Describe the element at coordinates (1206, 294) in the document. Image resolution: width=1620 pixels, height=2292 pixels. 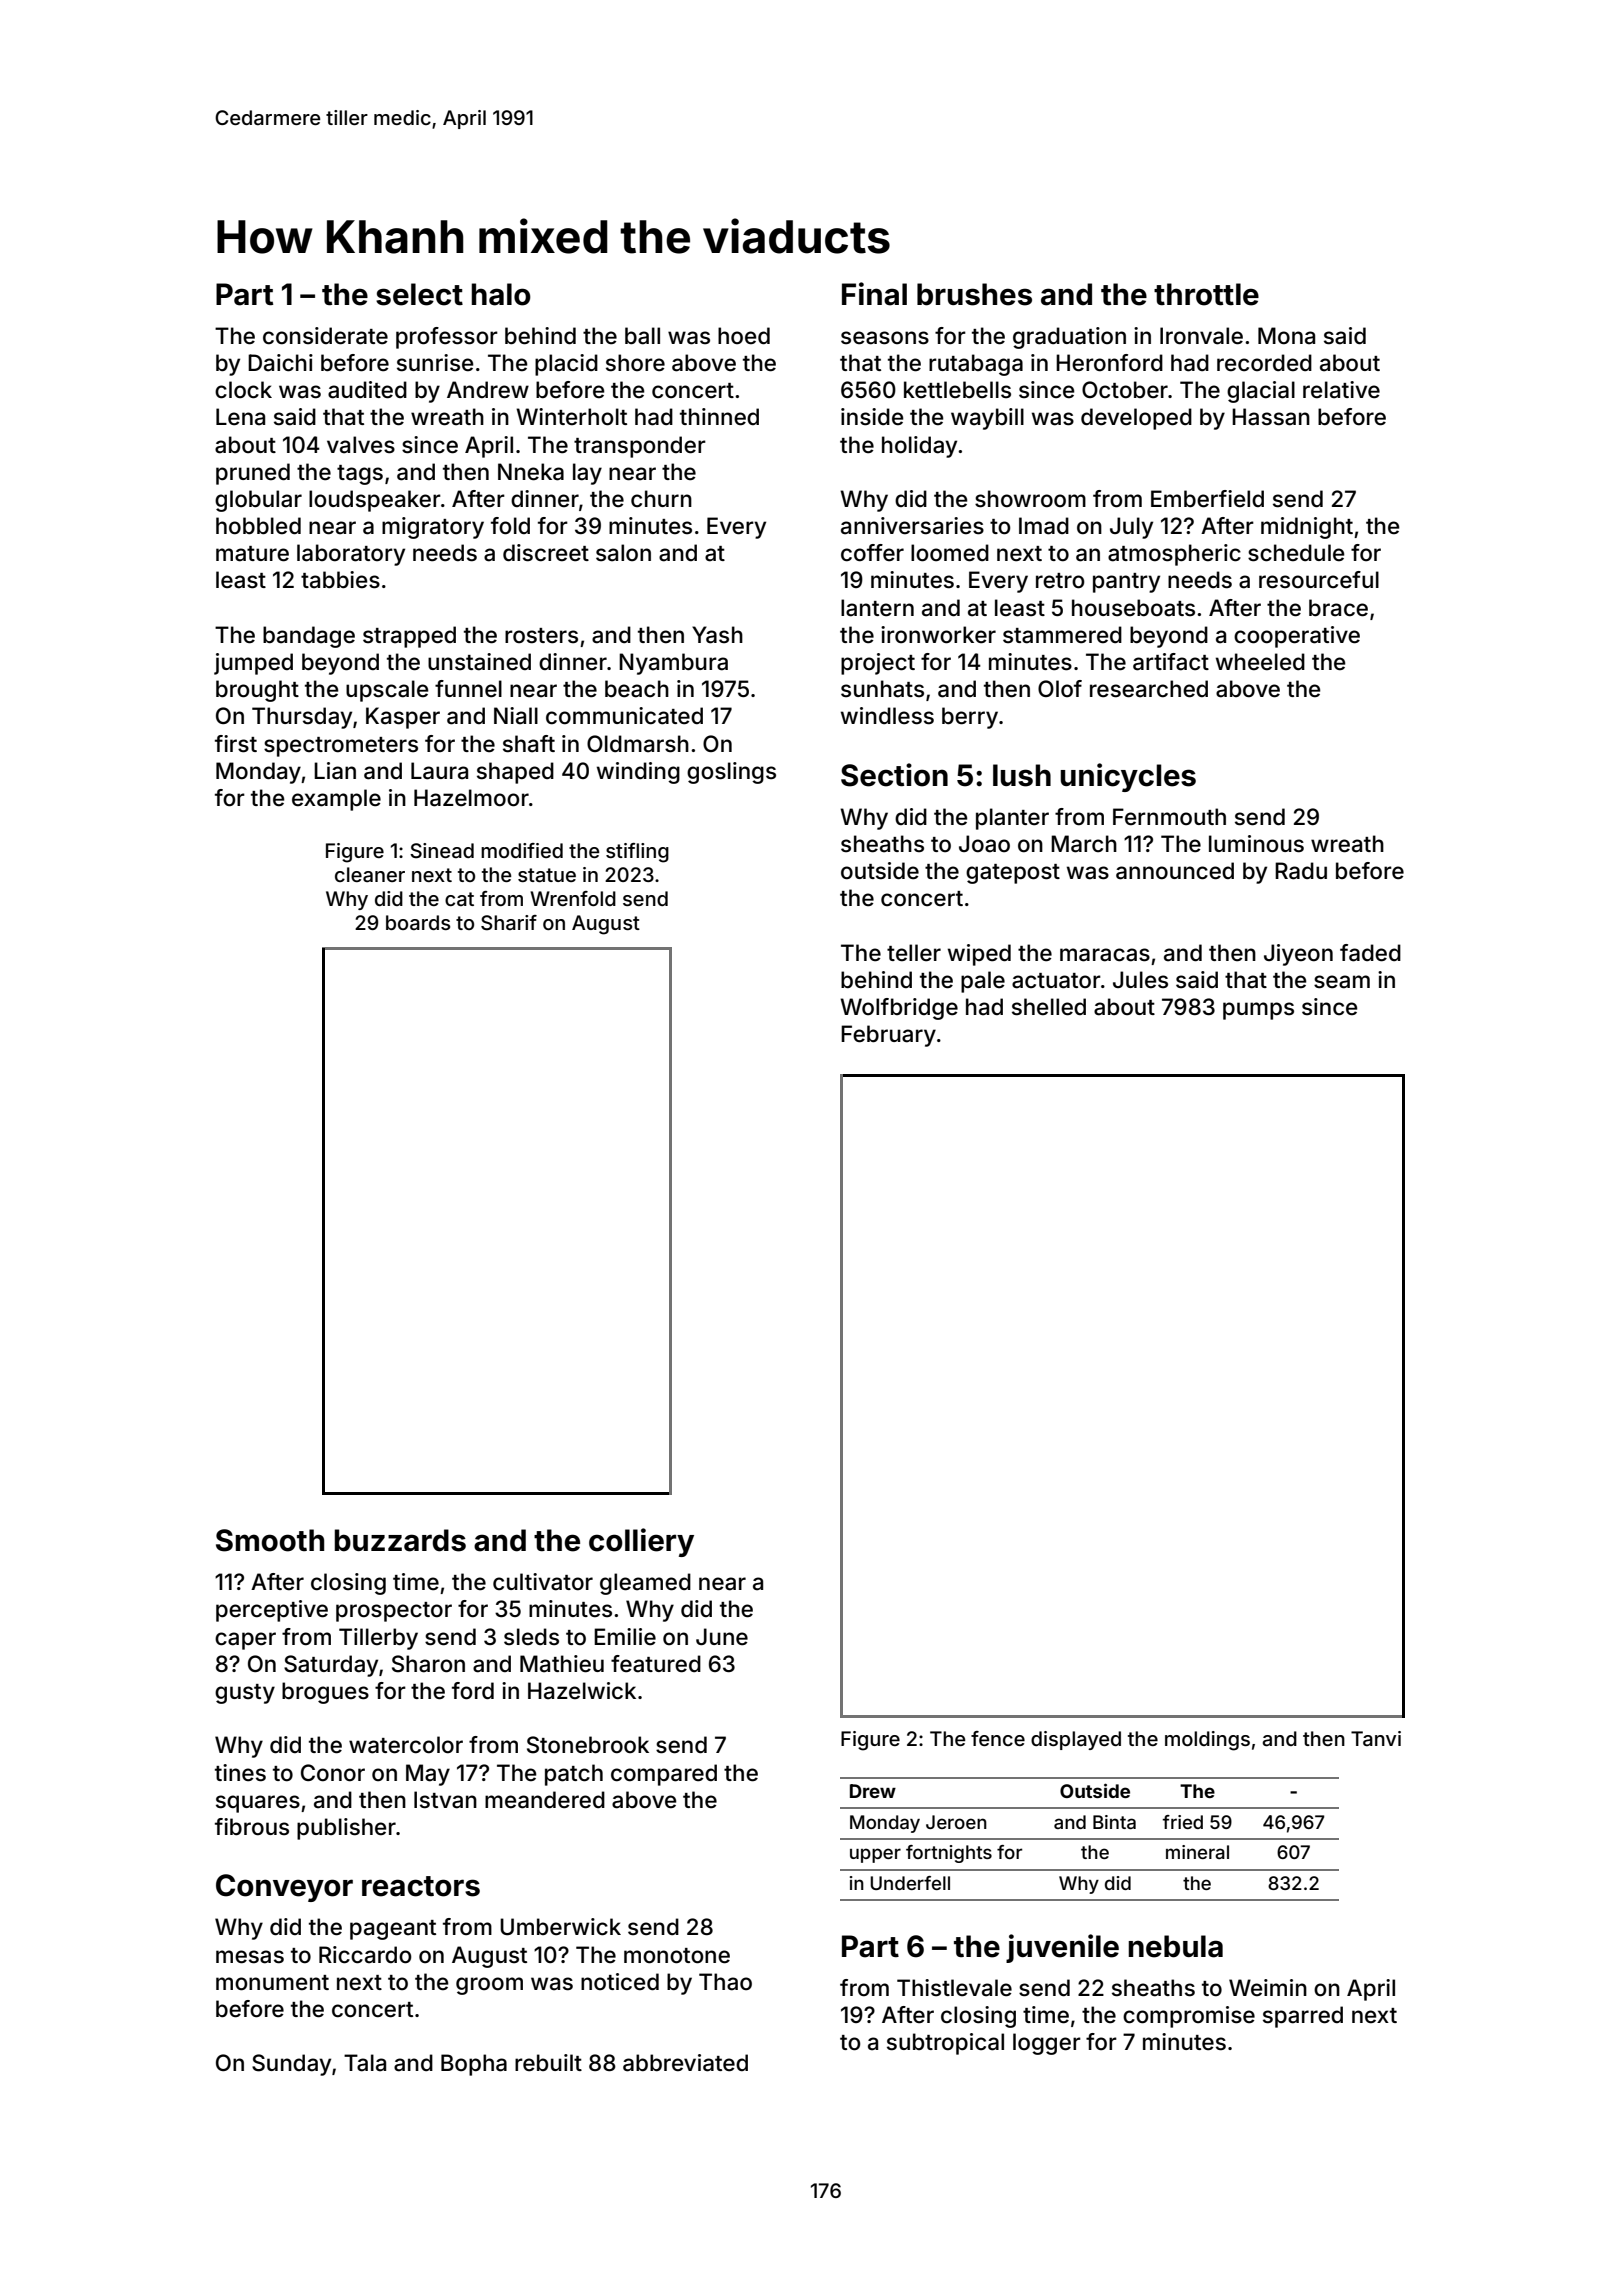
I see `throttle` at that location.
